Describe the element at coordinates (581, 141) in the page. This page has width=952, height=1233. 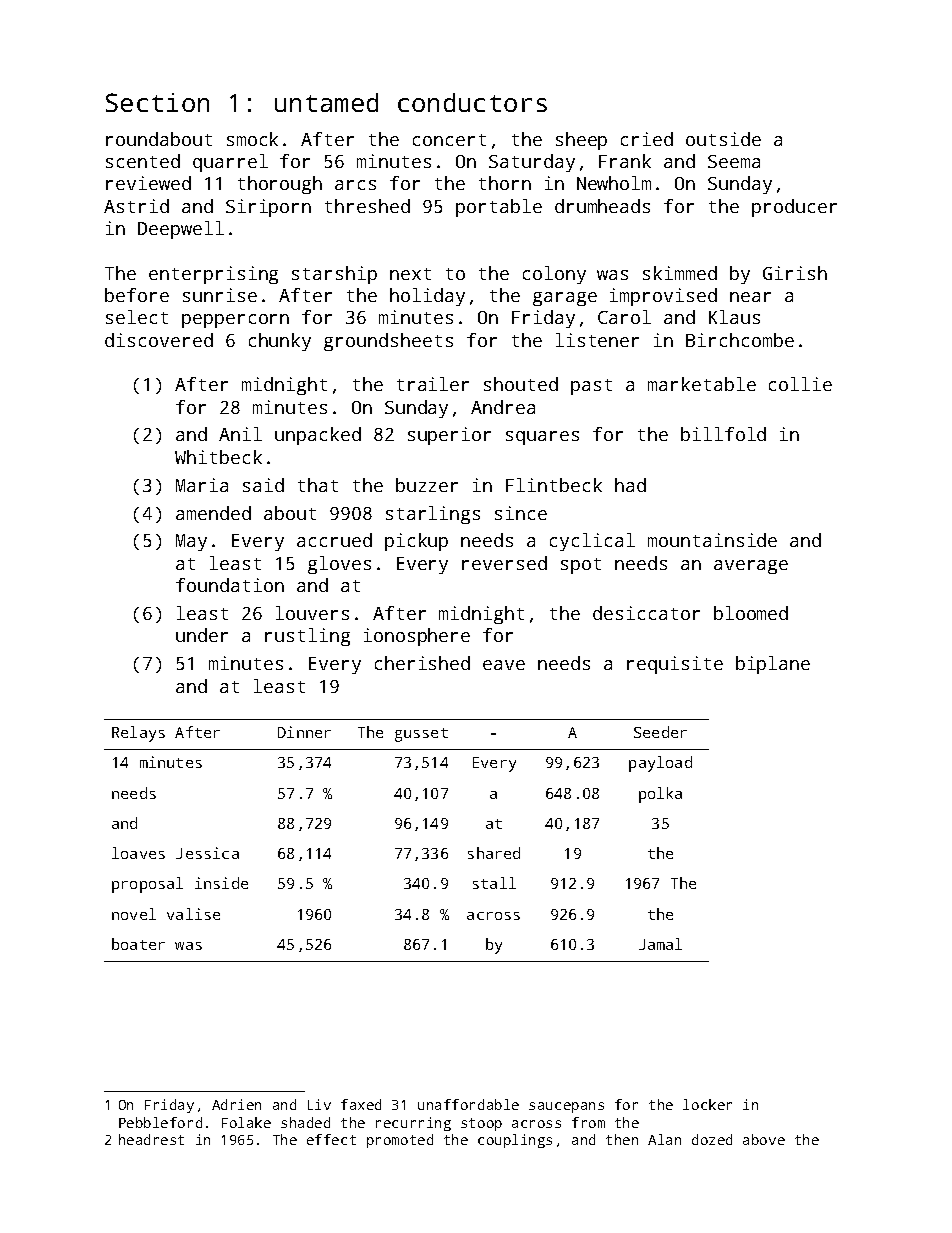
I see `sheep` at that location.
